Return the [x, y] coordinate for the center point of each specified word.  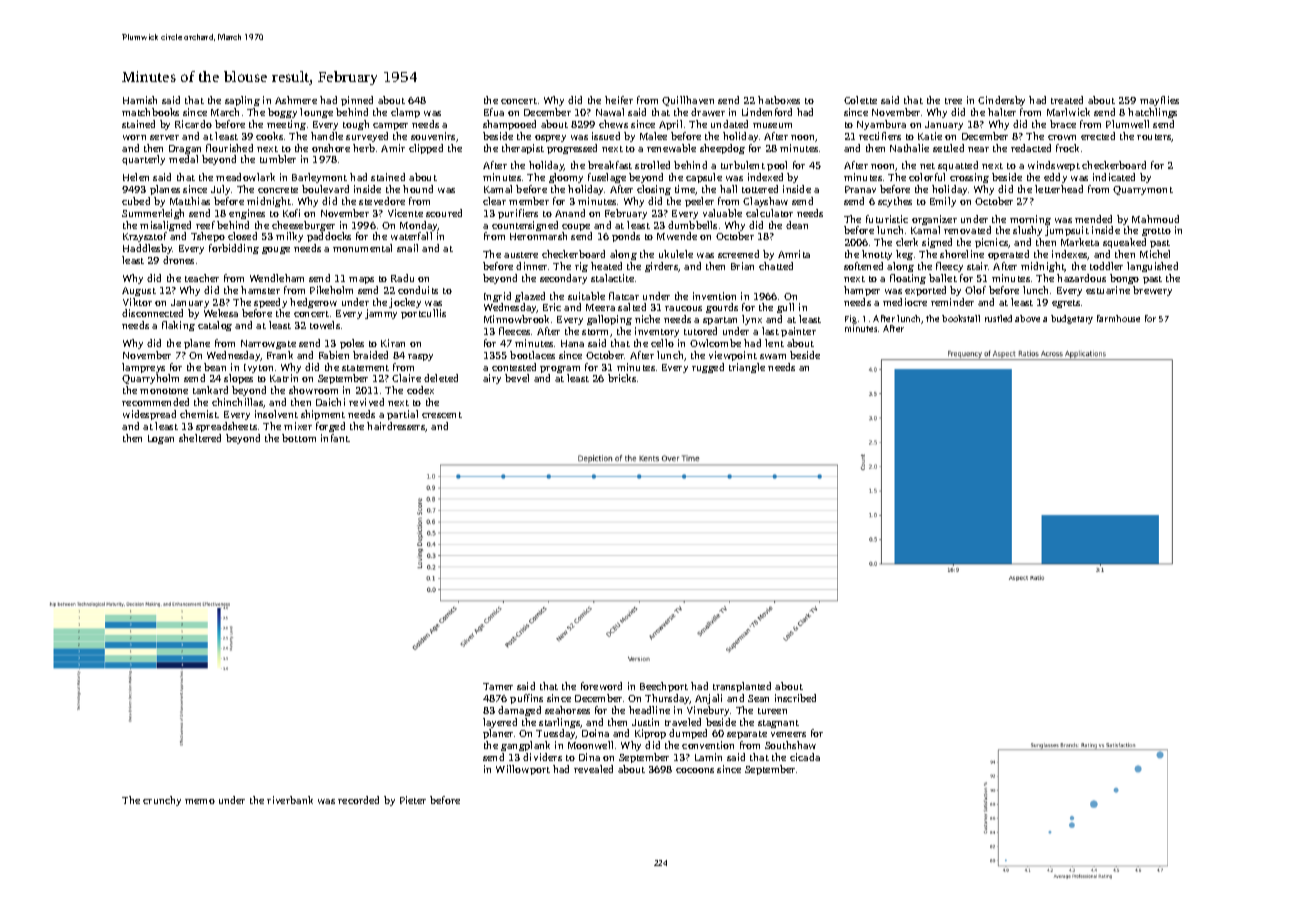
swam [773, 356]
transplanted [742, 687]
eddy [1055, 178]
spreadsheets [226, 427]
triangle [747, 368]
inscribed [795, 698]
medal [183, 159]
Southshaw [790, 745]
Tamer [498, 686]
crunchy [162, 801]
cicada [805, 757]
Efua [494, 112]
